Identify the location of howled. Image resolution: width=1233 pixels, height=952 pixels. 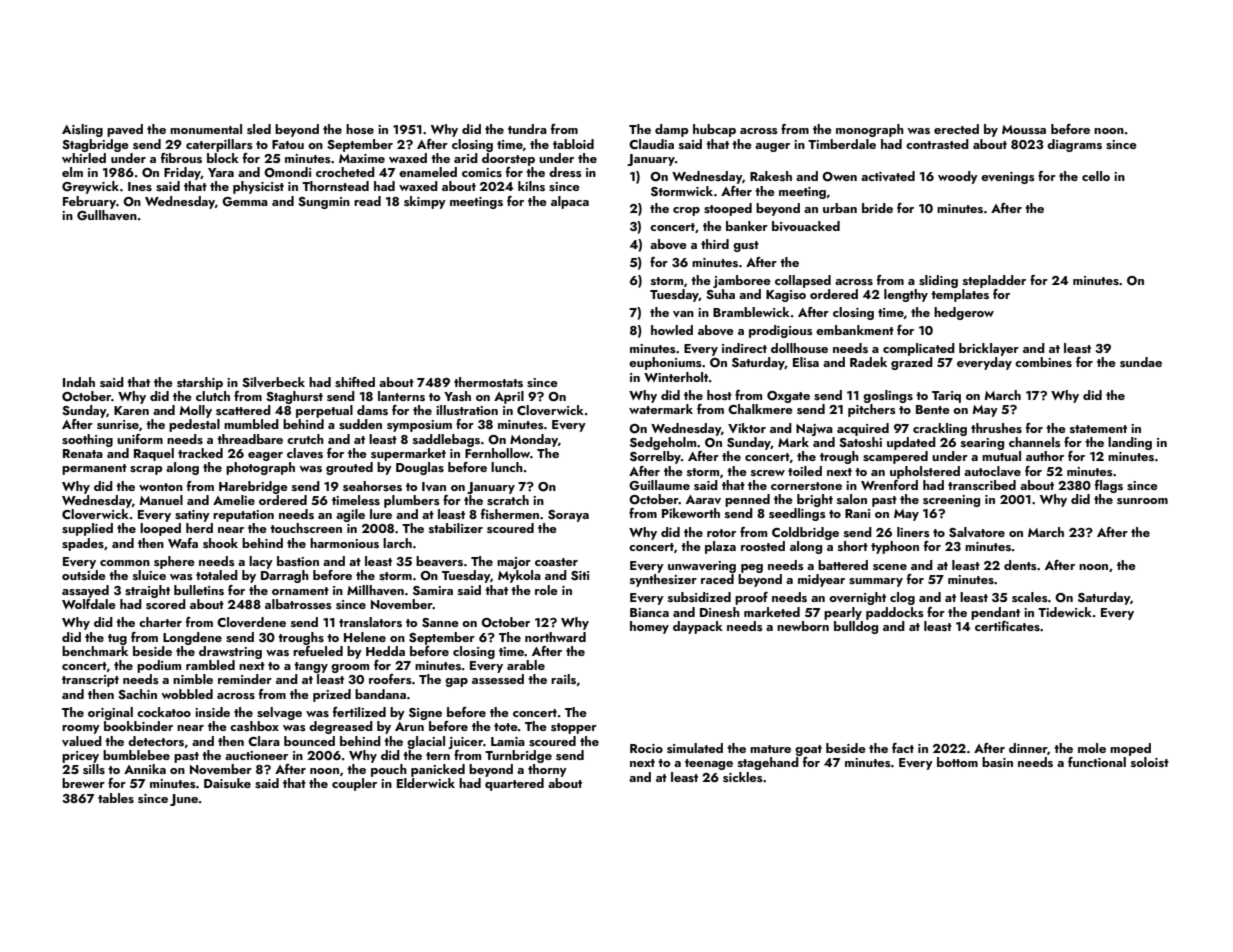
(672, 330).
